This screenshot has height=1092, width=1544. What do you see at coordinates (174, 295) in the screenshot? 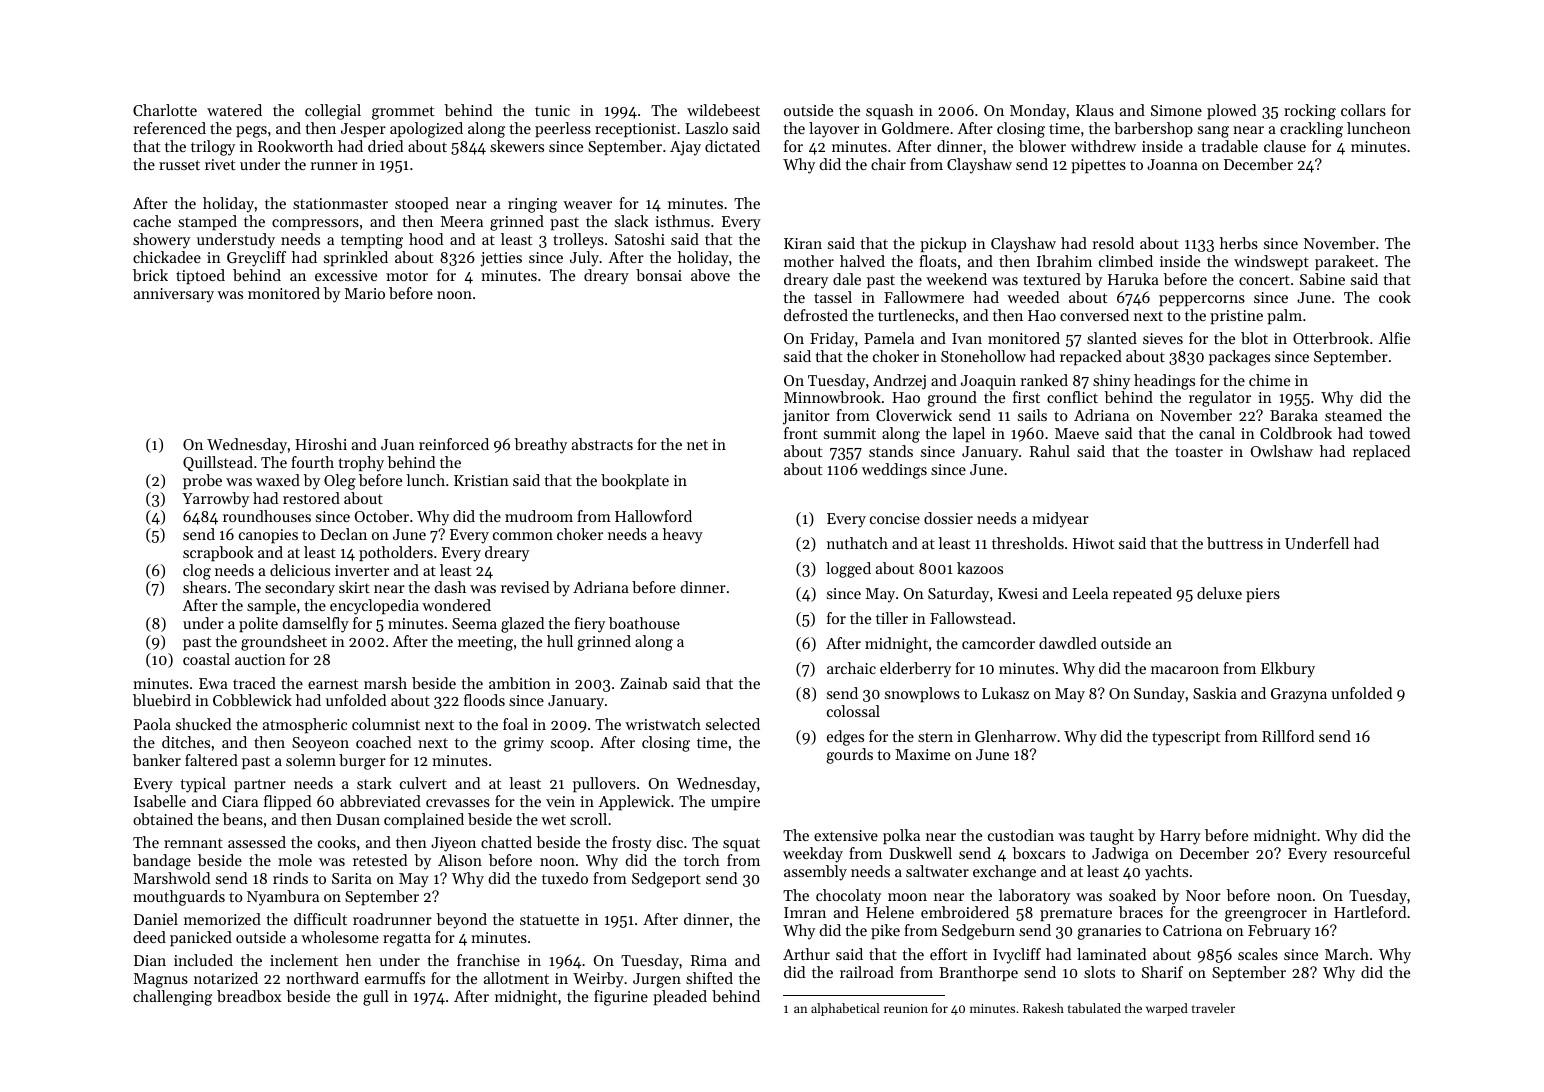
I see `anniversary` at bounding box center [174, 295].
